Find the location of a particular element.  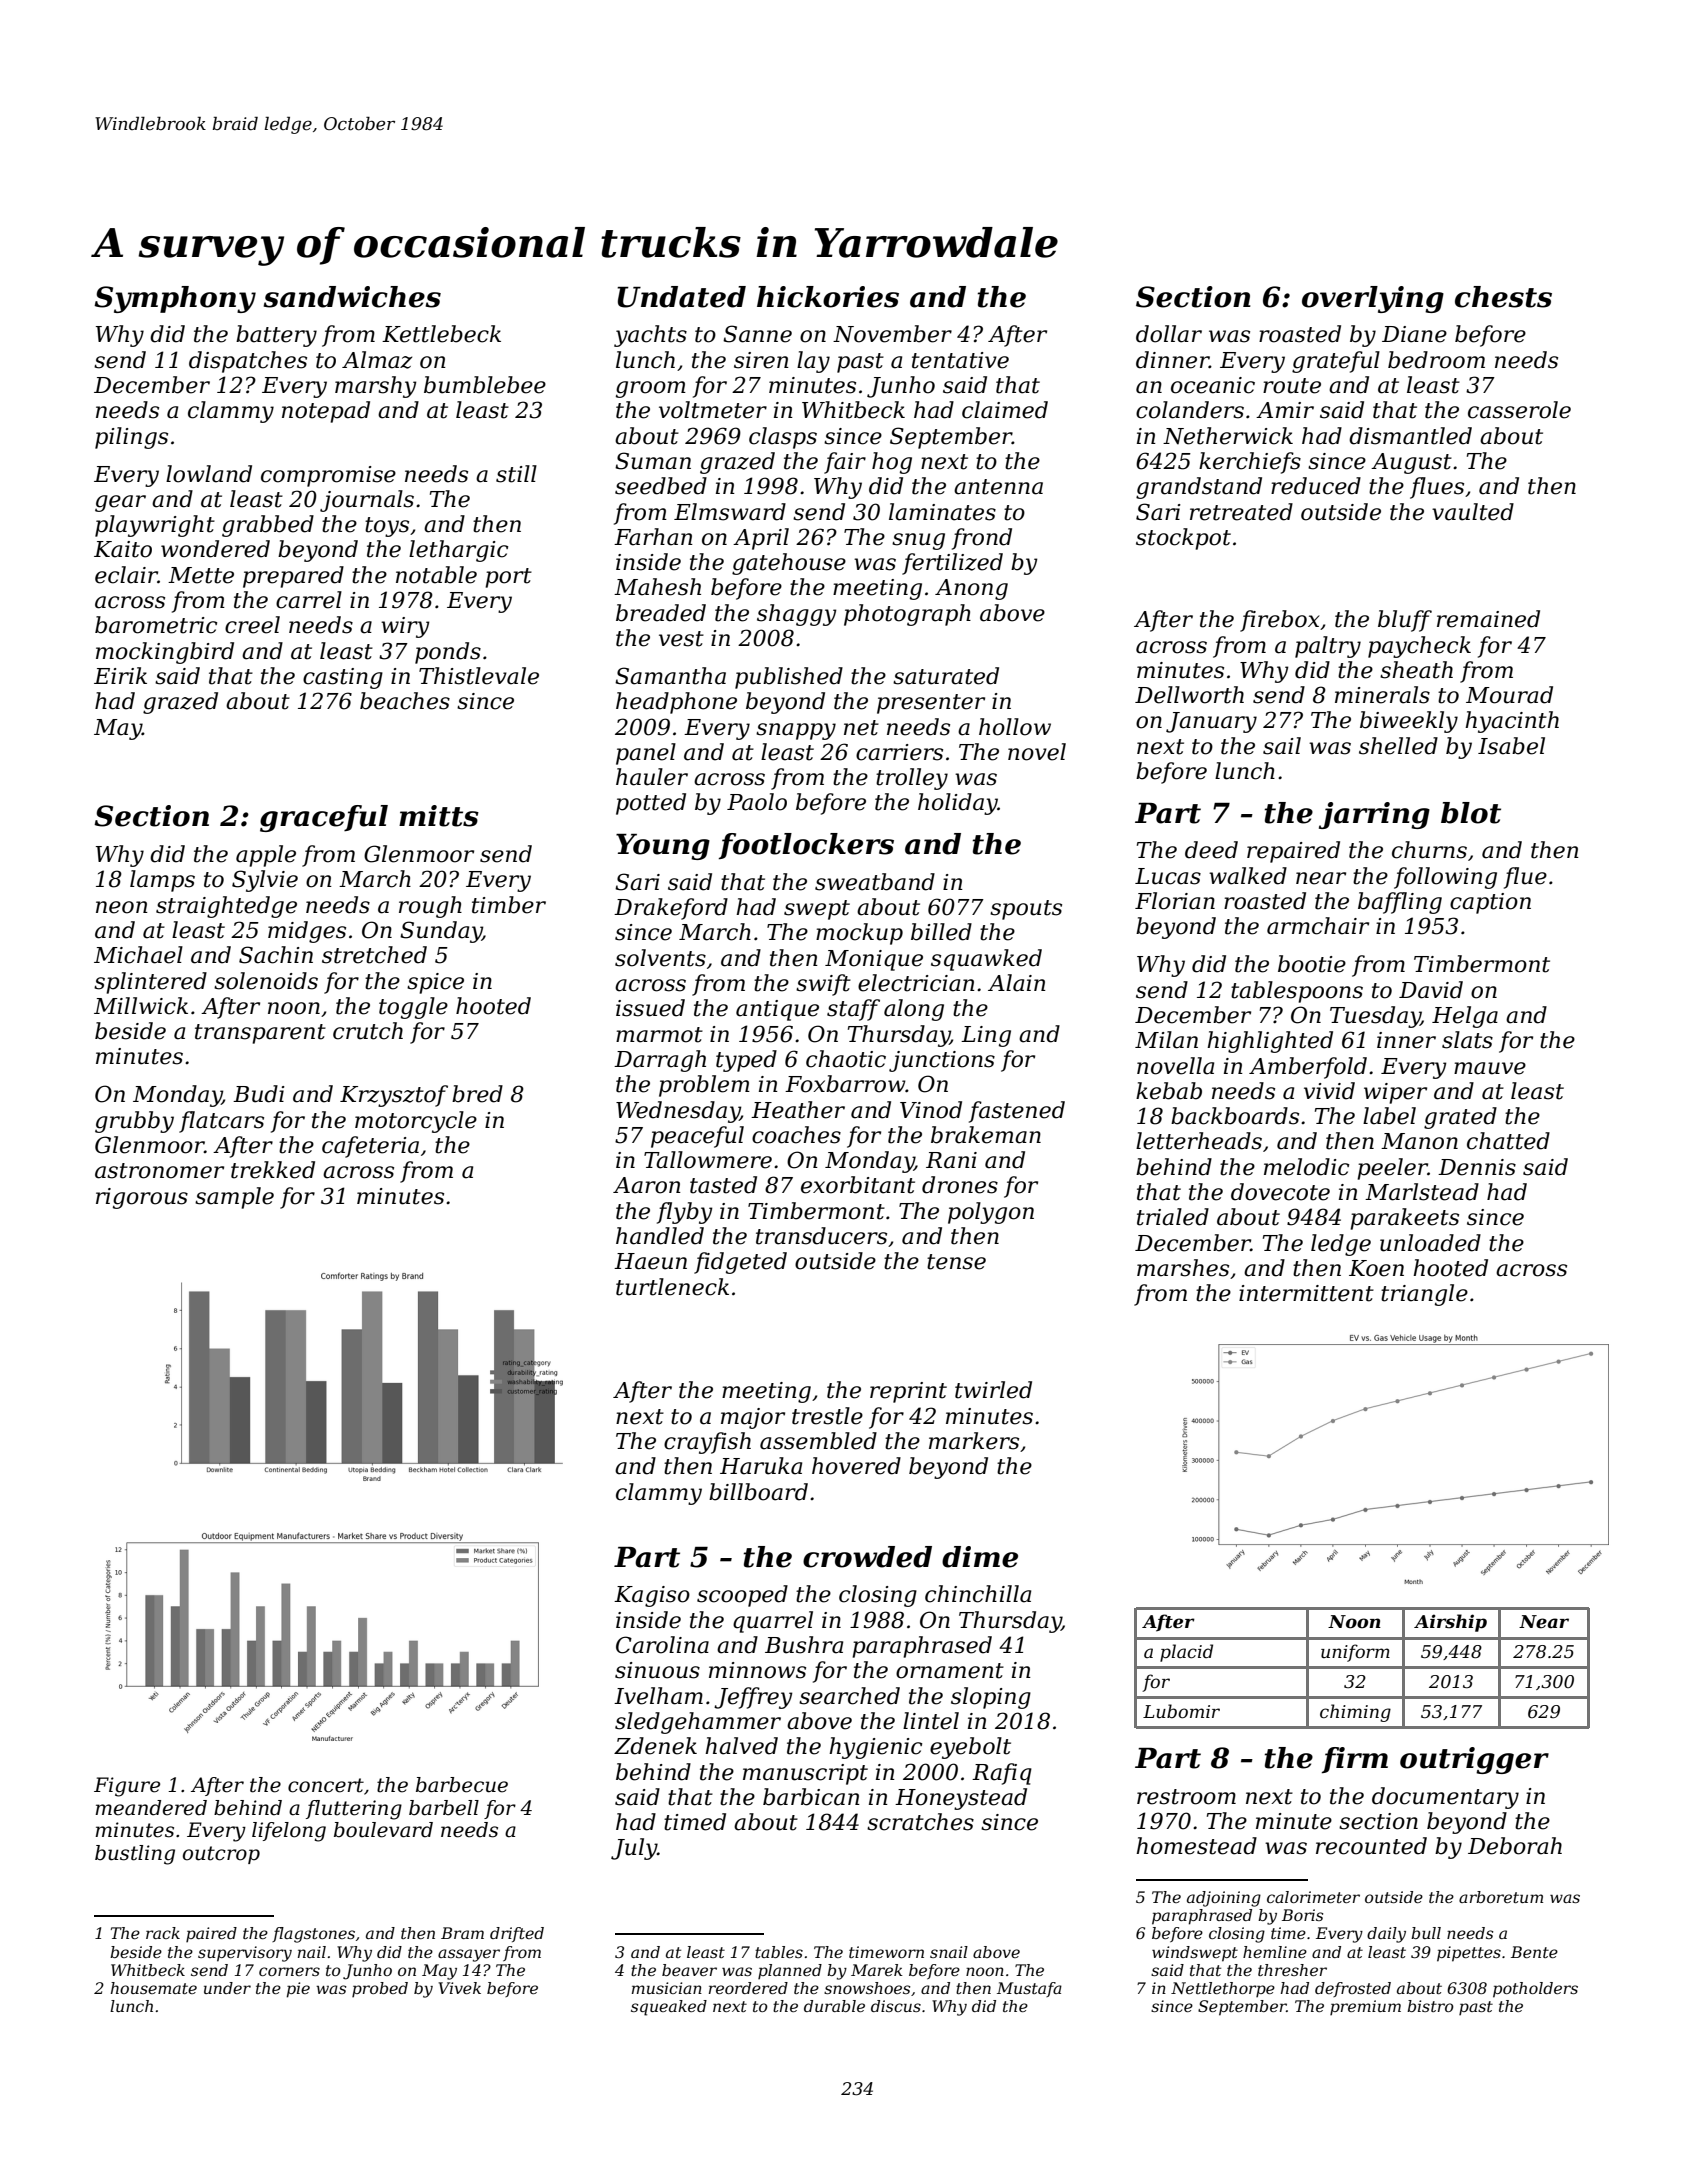

exorbitant is located at coordinates (858, 1185).
